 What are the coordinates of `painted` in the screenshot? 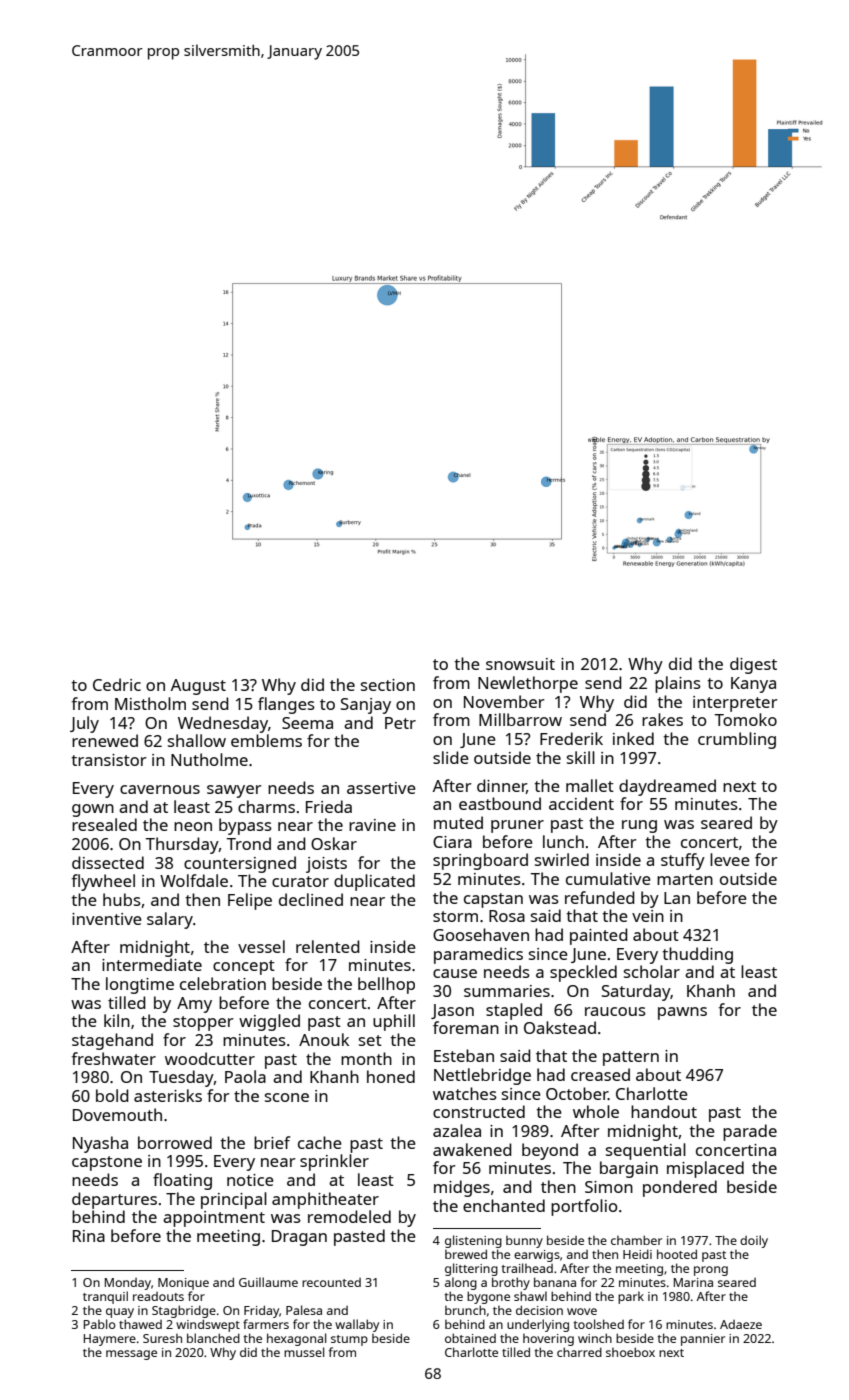 It's located at (599, 936).
